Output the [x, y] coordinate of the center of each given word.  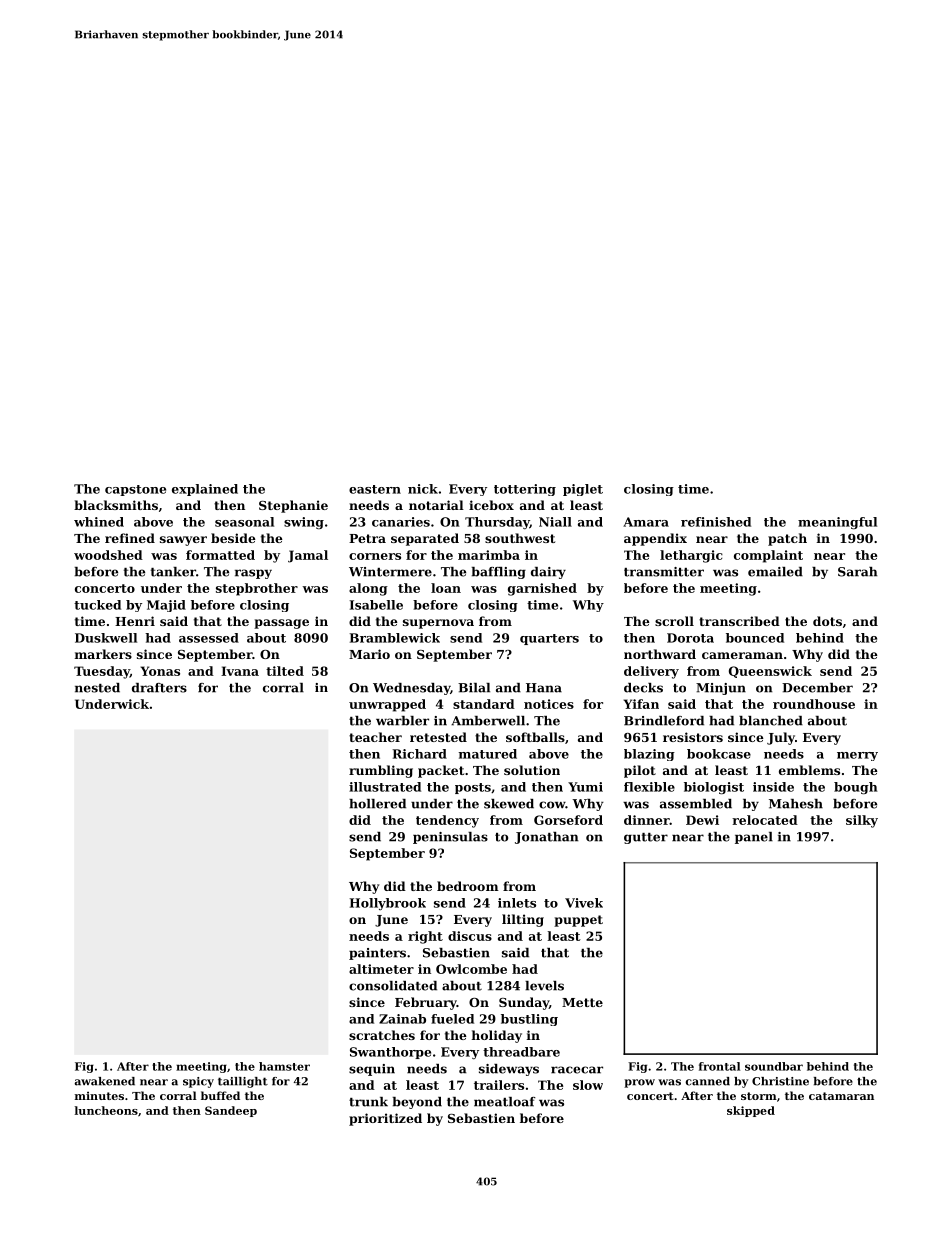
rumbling [381, 771]
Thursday [497, 523]
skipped [751, 1111]
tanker [173, 572]
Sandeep [231, 1111]
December [817, 688]
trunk [368, 1102]
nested [97, 688]
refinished [716, 522]
